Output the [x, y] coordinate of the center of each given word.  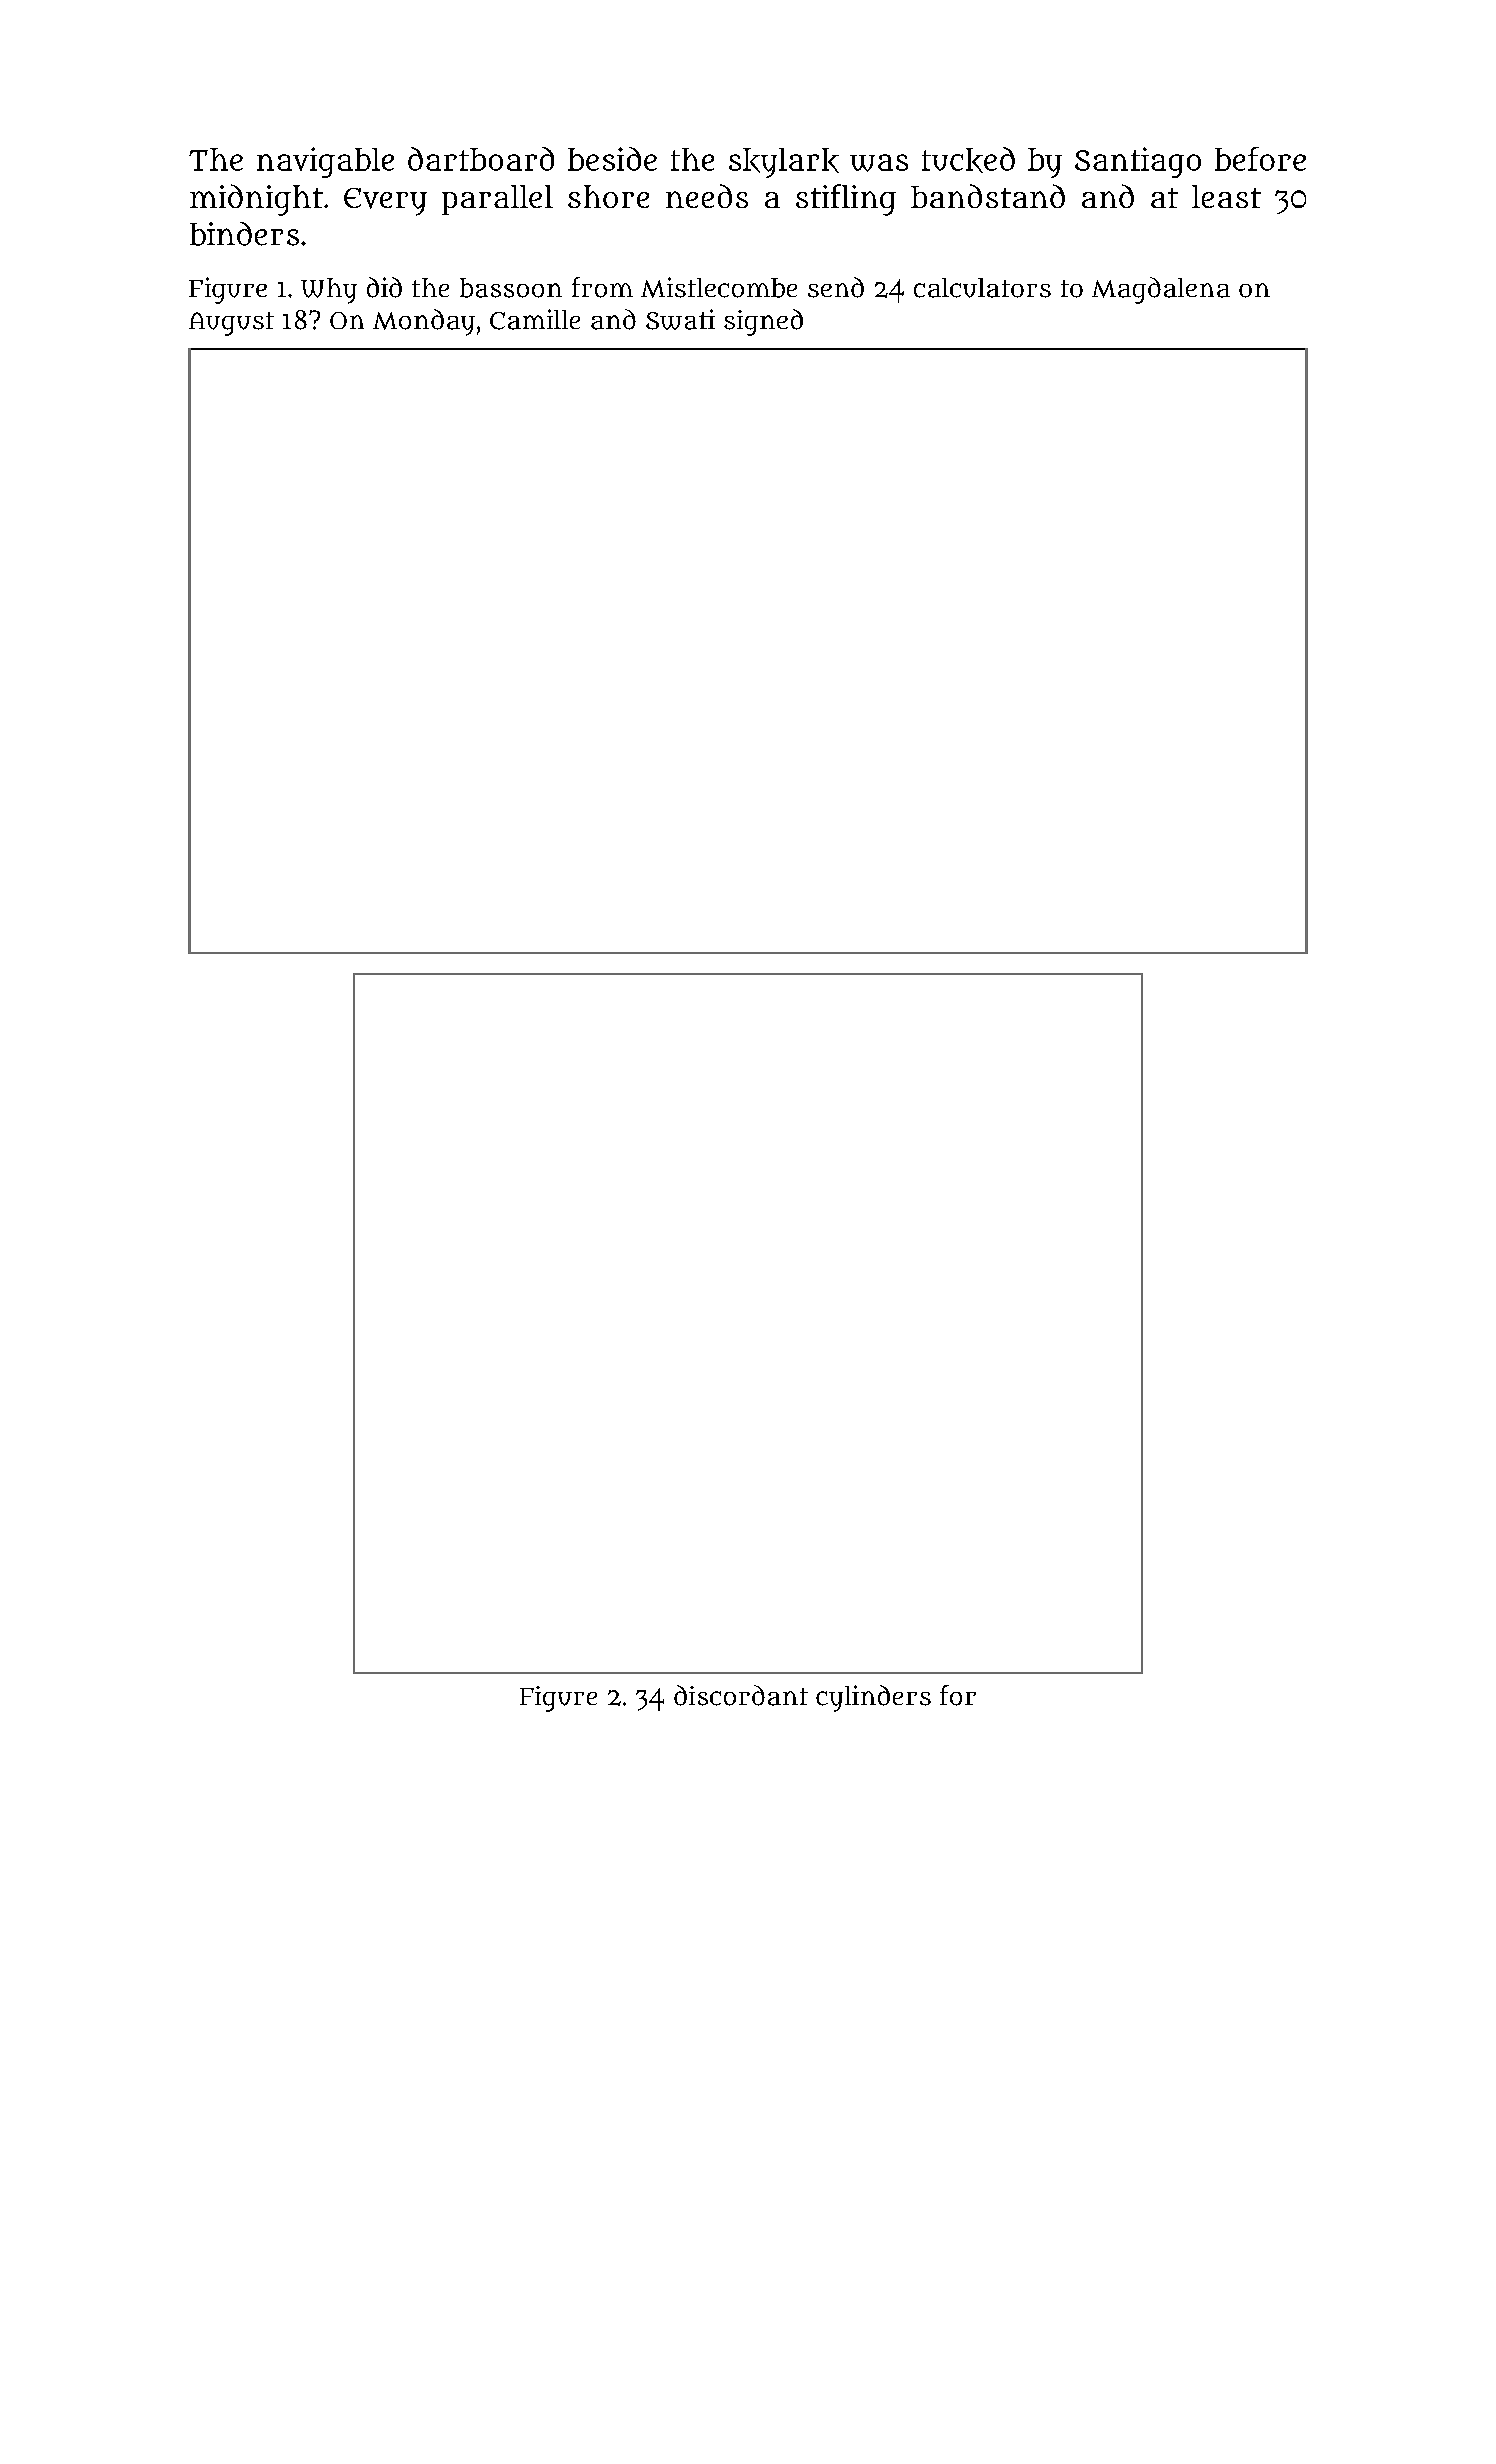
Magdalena [1161, 290]
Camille [535, 319]
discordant [741, 1695]
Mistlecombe [719, 287]
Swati [680, 319]
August [231, 324]
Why [329, 291]
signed [763, 322]
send [836, 287]
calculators [982, 288]
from [602, 287]
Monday [424, 322]
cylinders [873, 1698]
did [384, 287]
